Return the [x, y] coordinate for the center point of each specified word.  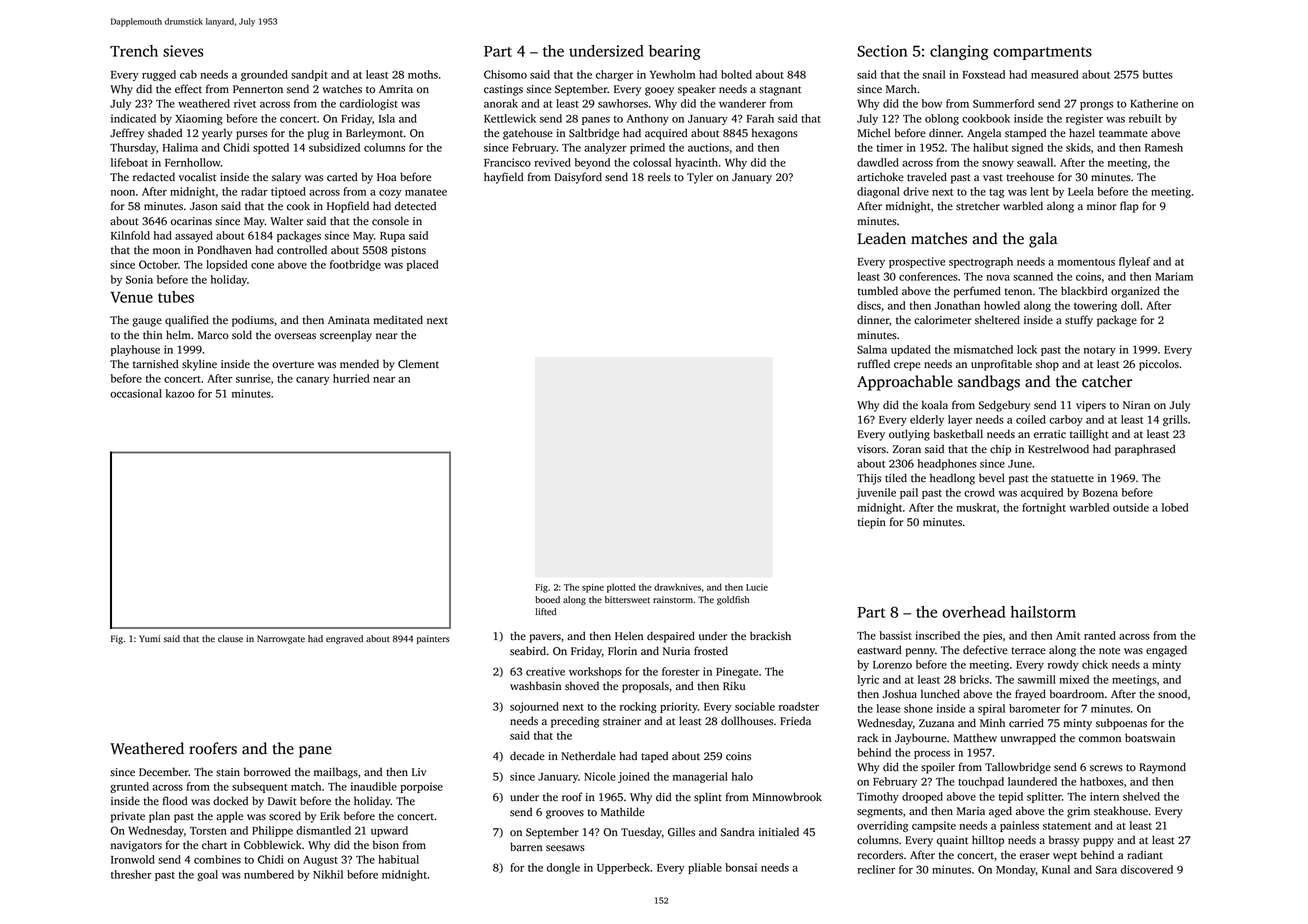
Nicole [600, 776]
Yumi [149, 638]
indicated [133, 118]
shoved [582, 686]
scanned [1033, 276]
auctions [708, 147]
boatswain [1150, 738]
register [1084, 119]
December [164, 772]
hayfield [504, 178]
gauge [147, 322]
